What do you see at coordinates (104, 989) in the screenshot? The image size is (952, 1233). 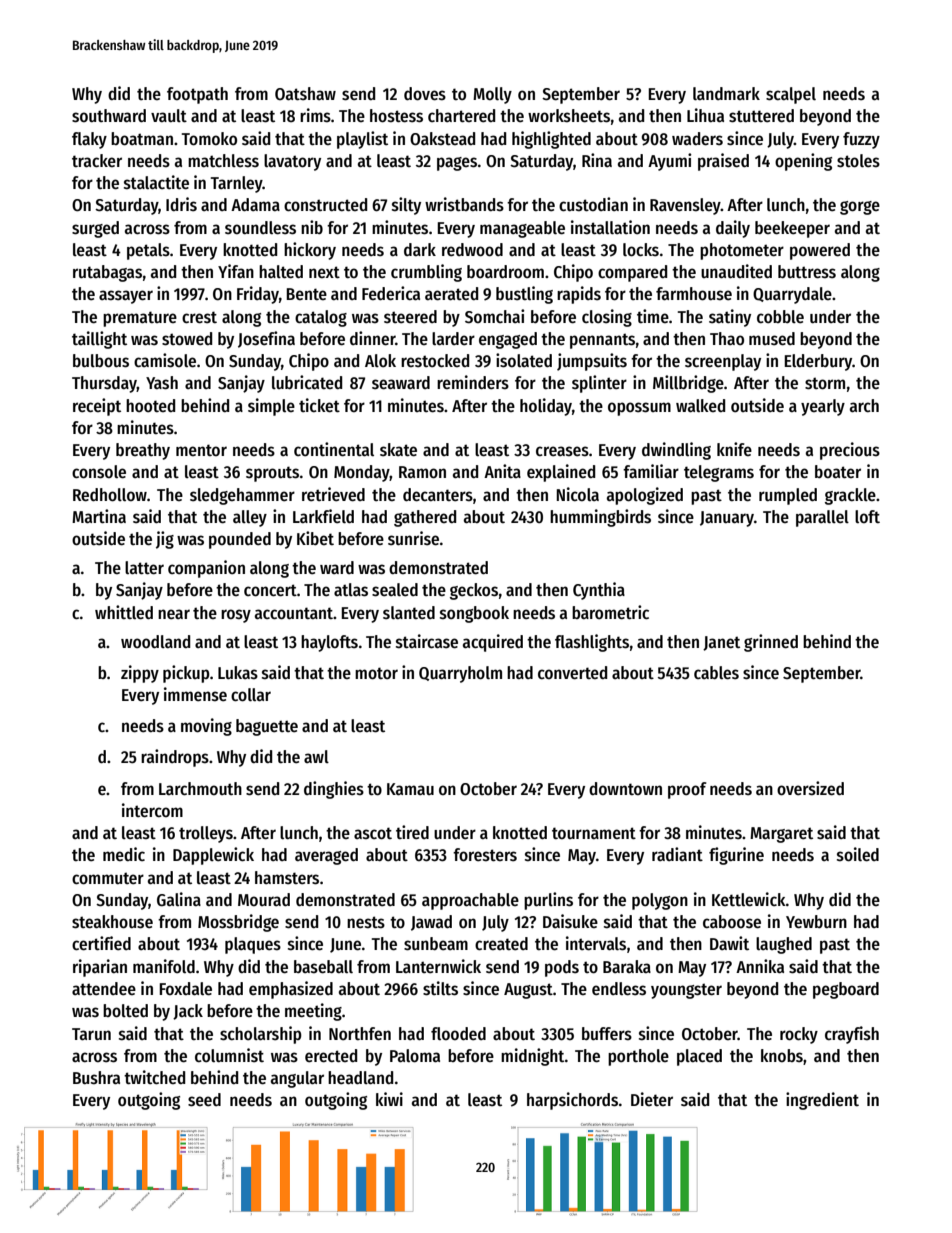 I see `attendee` at bounding box center [104, 989].
